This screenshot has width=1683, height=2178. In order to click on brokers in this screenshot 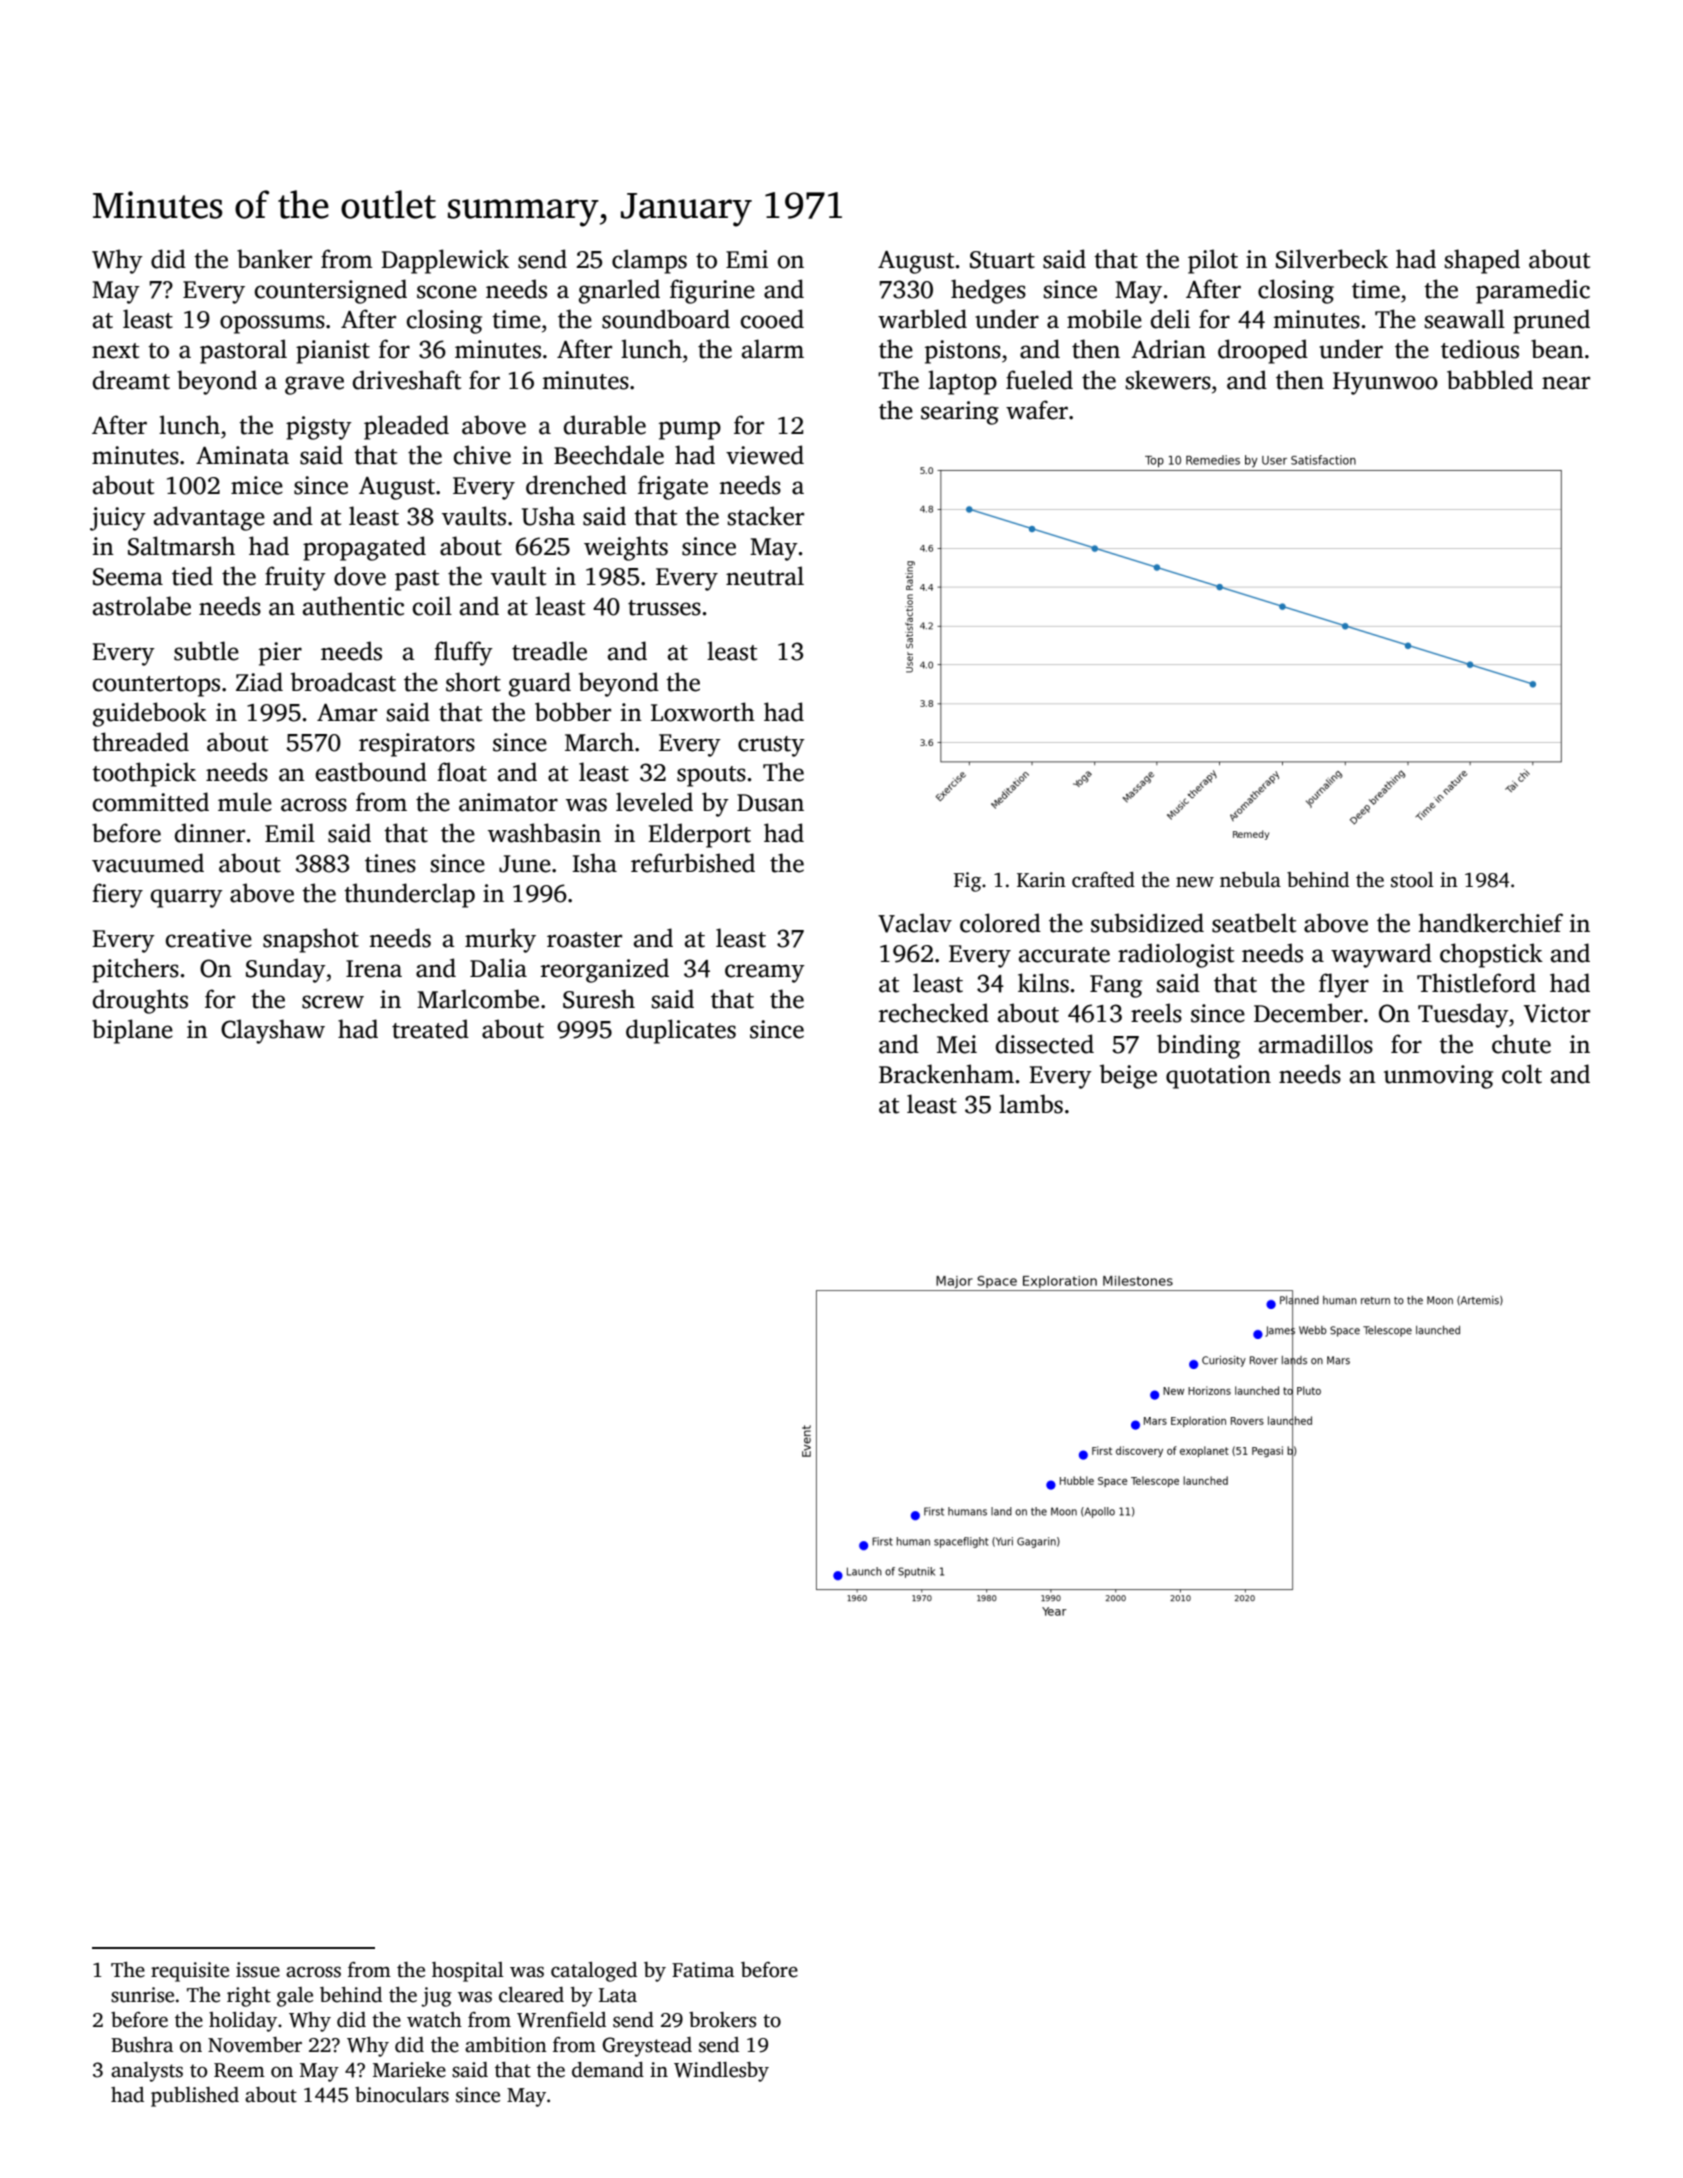, I will do `click(722, 2020)`.
